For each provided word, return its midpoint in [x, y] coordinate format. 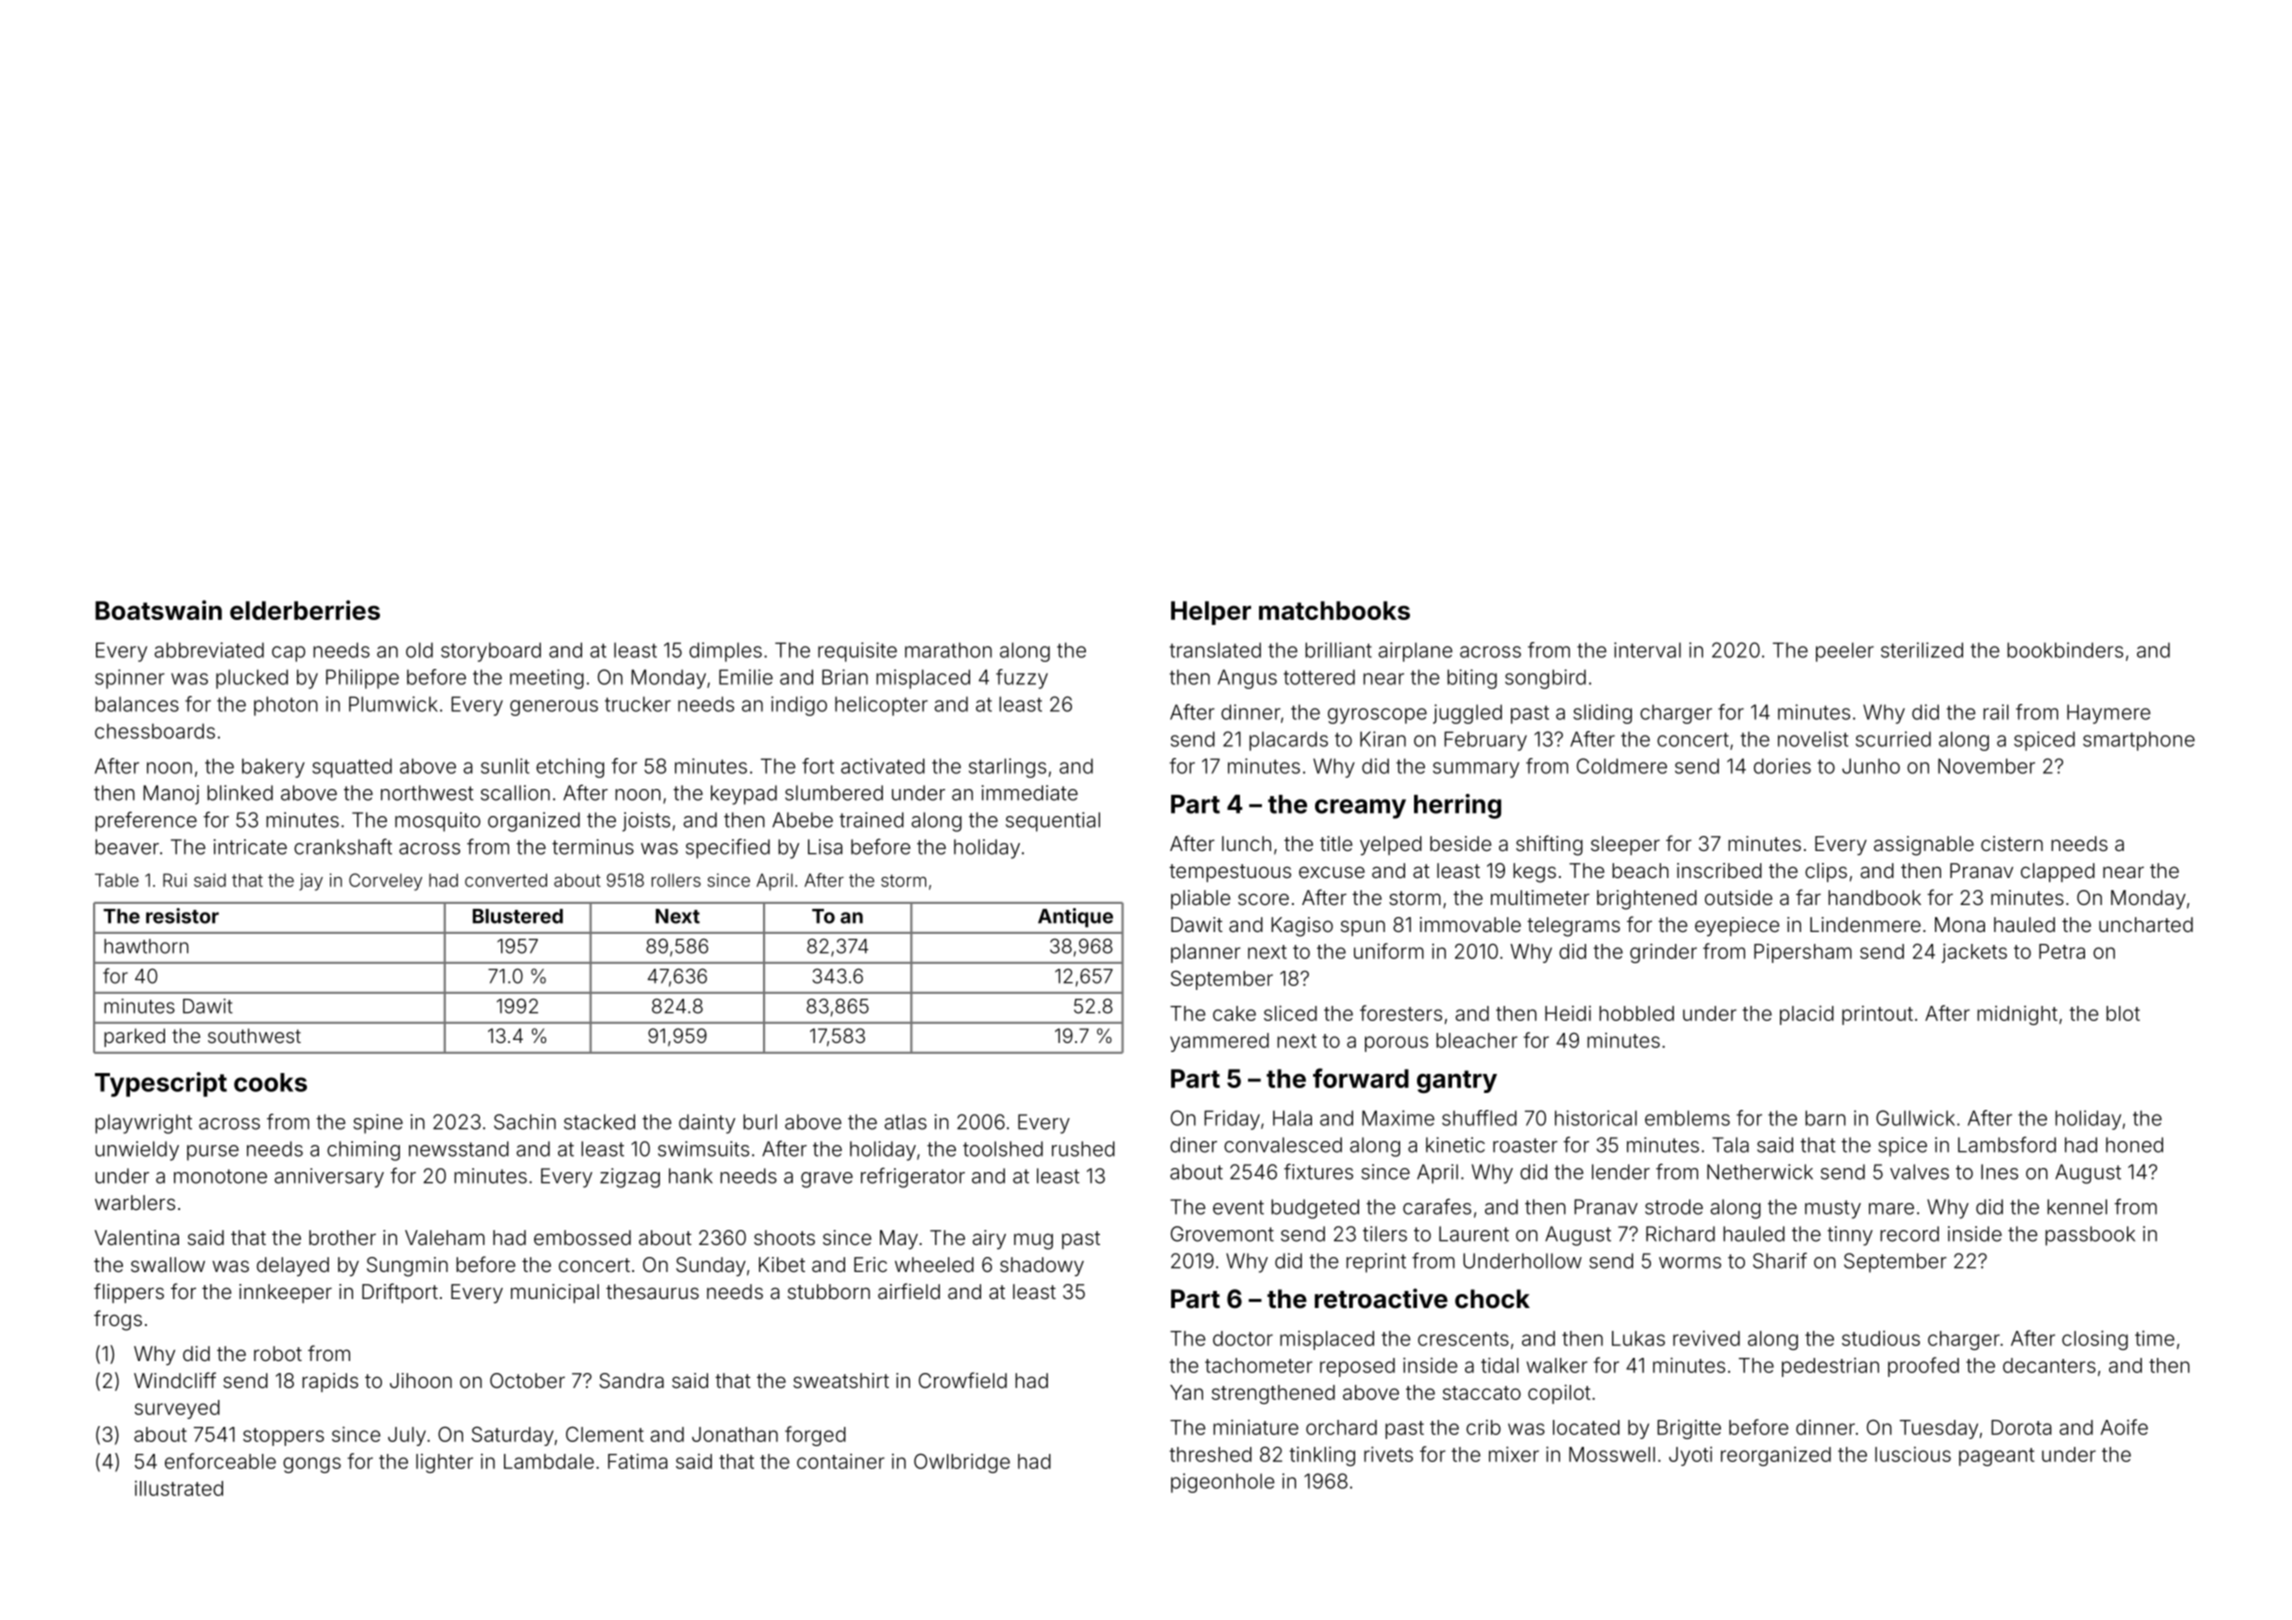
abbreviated [209, 650]
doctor [1243, 1338]
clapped [2058, 872]
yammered [1219, 1042]
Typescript [161, 1084]
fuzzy [1022, 679]
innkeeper [285, 1293]
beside [1460, 843]
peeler [1845, 652]
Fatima [638, 1461]
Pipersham [1803, 953]
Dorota [2021, 1427]
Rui [175, 880]
